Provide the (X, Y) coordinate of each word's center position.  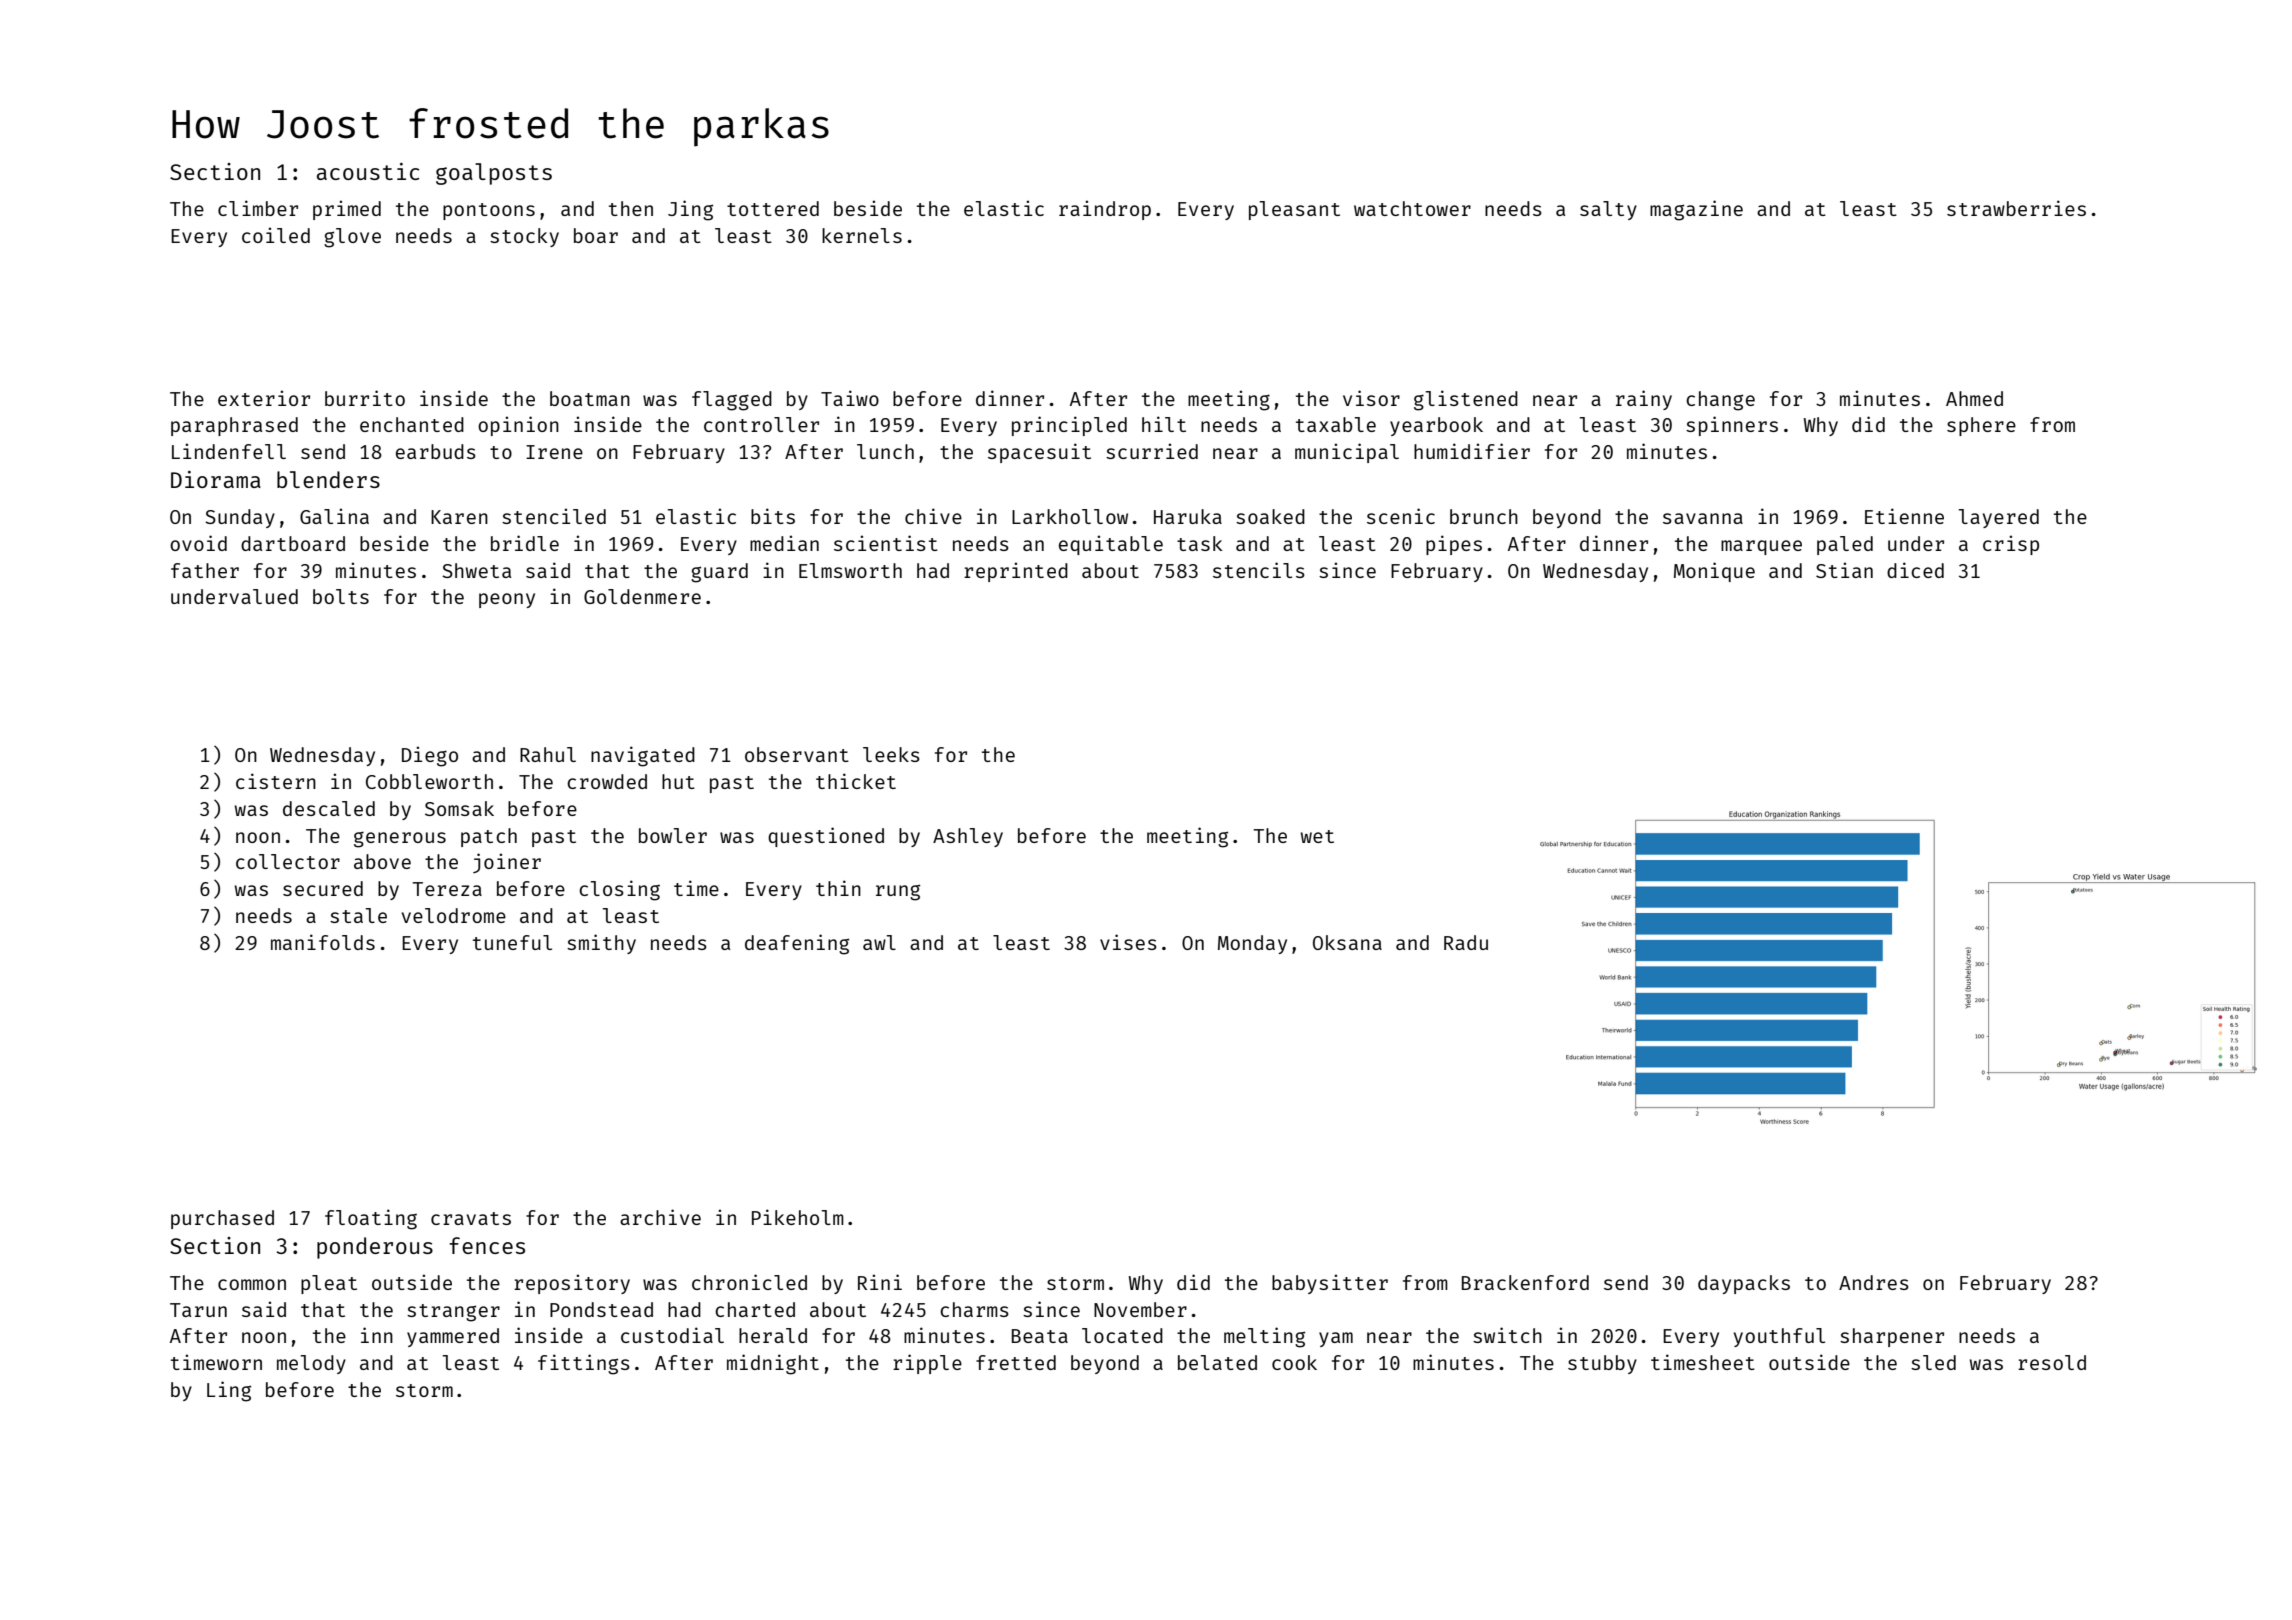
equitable (1111, 545)
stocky (524, 237)
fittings (584, 1364)
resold (2052, 1362)
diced (1915, 570)
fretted (1016, 1362)
